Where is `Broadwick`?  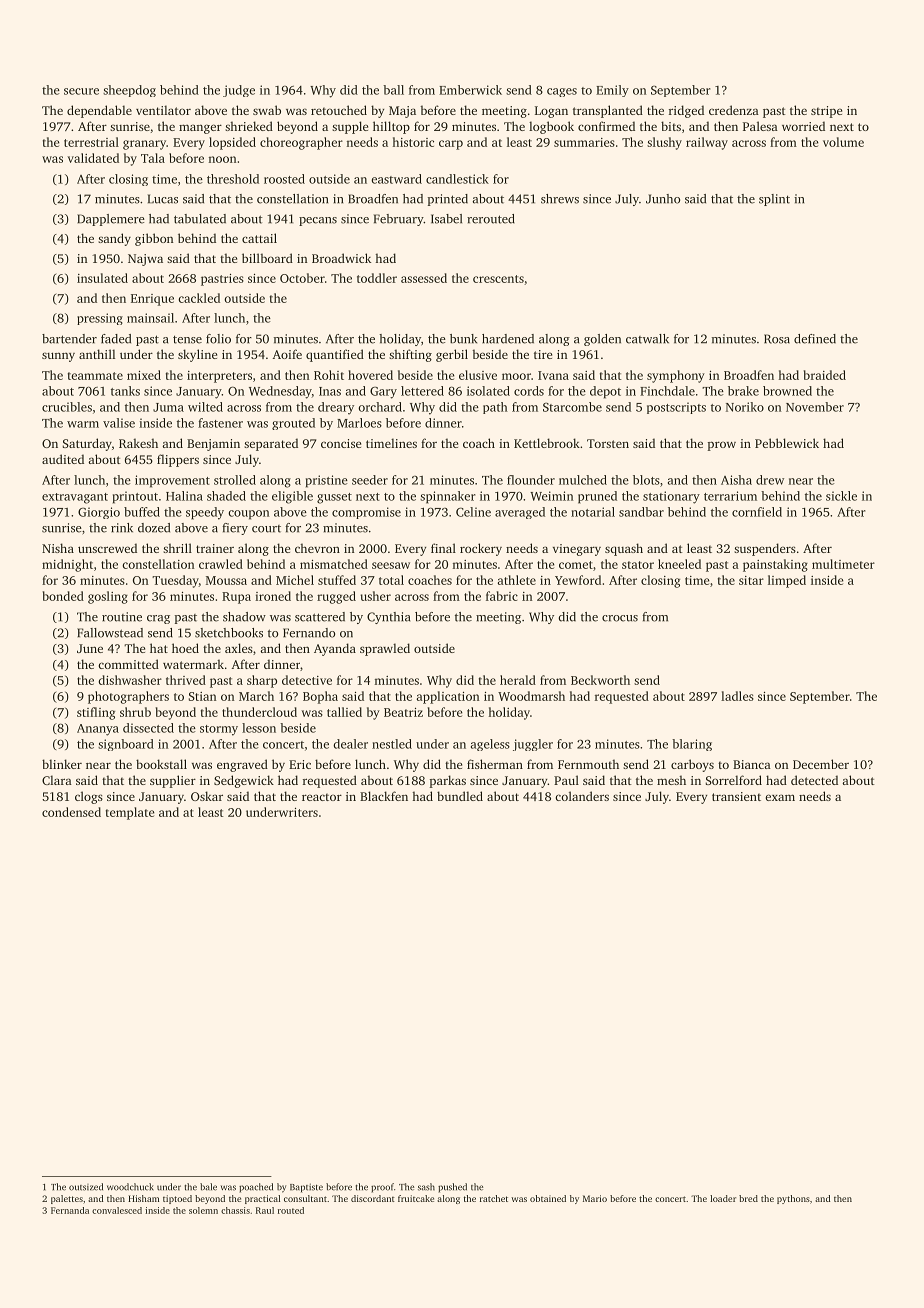
Broadwick is located at coordinates (341, 258).
